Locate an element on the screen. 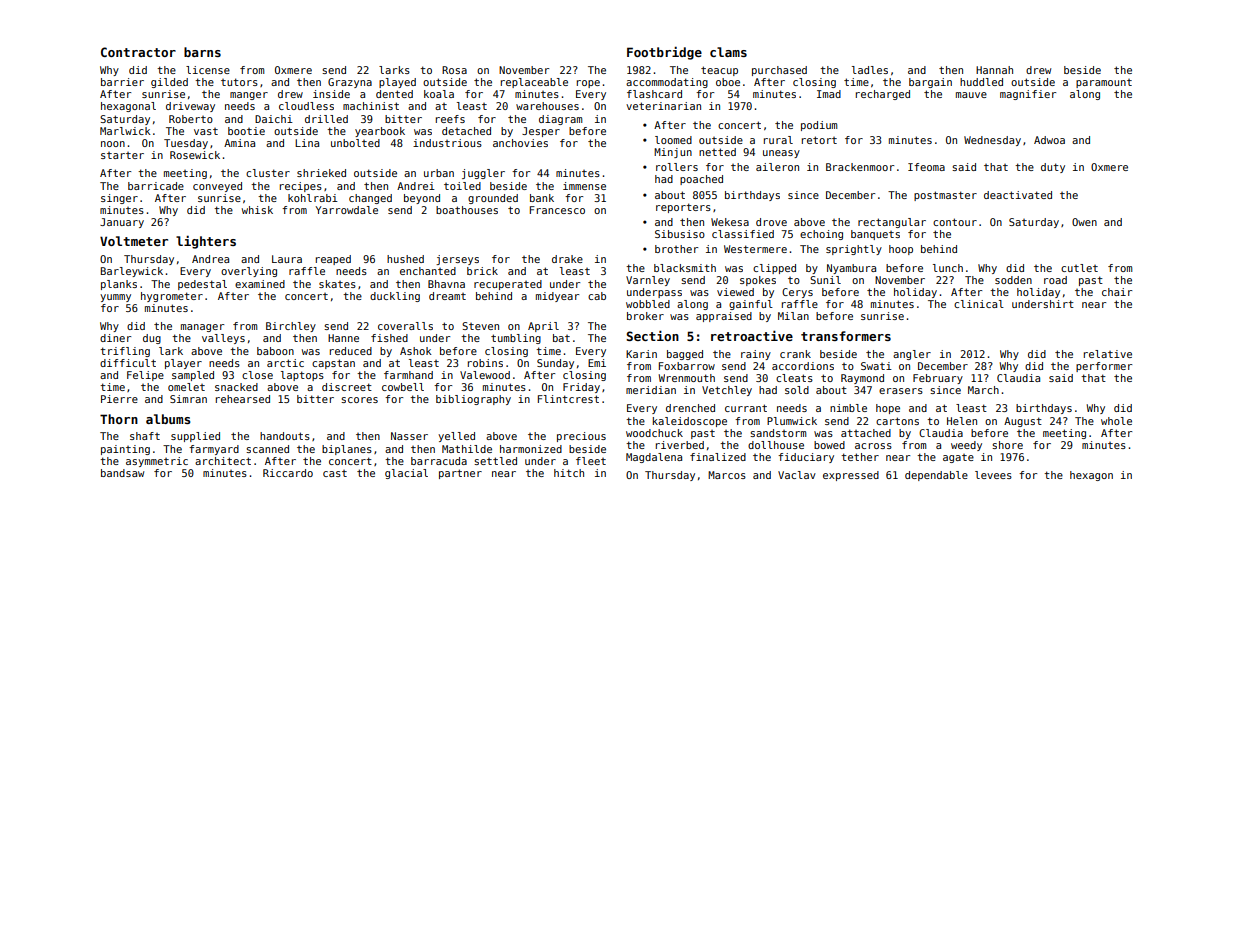 Image resolution: width=1233 pixels, height=952 pixels. shaft is located at coordinates (145, 436).
